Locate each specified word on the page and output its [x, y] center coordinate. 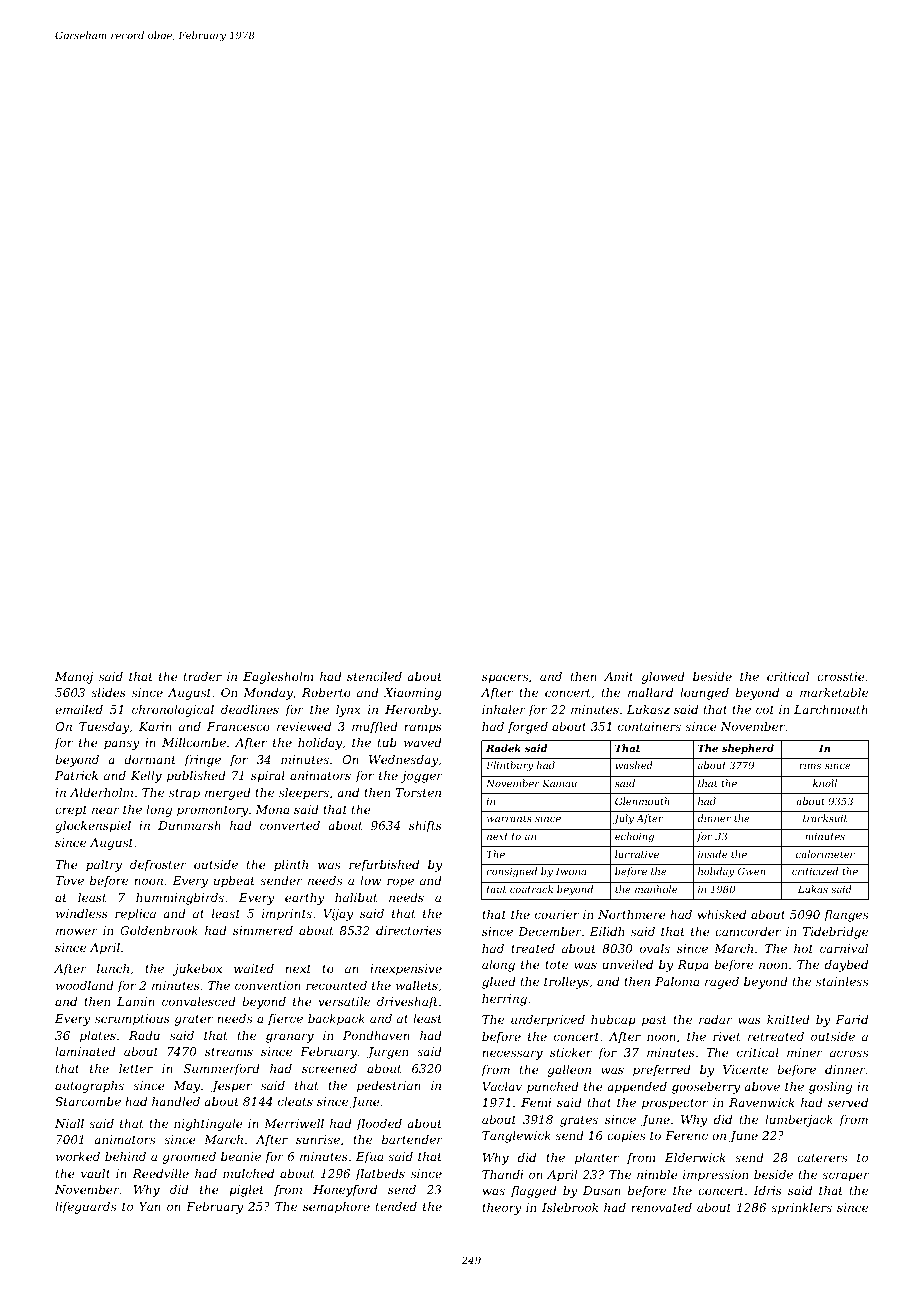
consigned [511, 872]
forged [528, 728]
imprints [287, 915]
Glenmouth [642, 801]
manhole [656, 889]
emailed [79, 709]
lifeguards [85, 1208]
